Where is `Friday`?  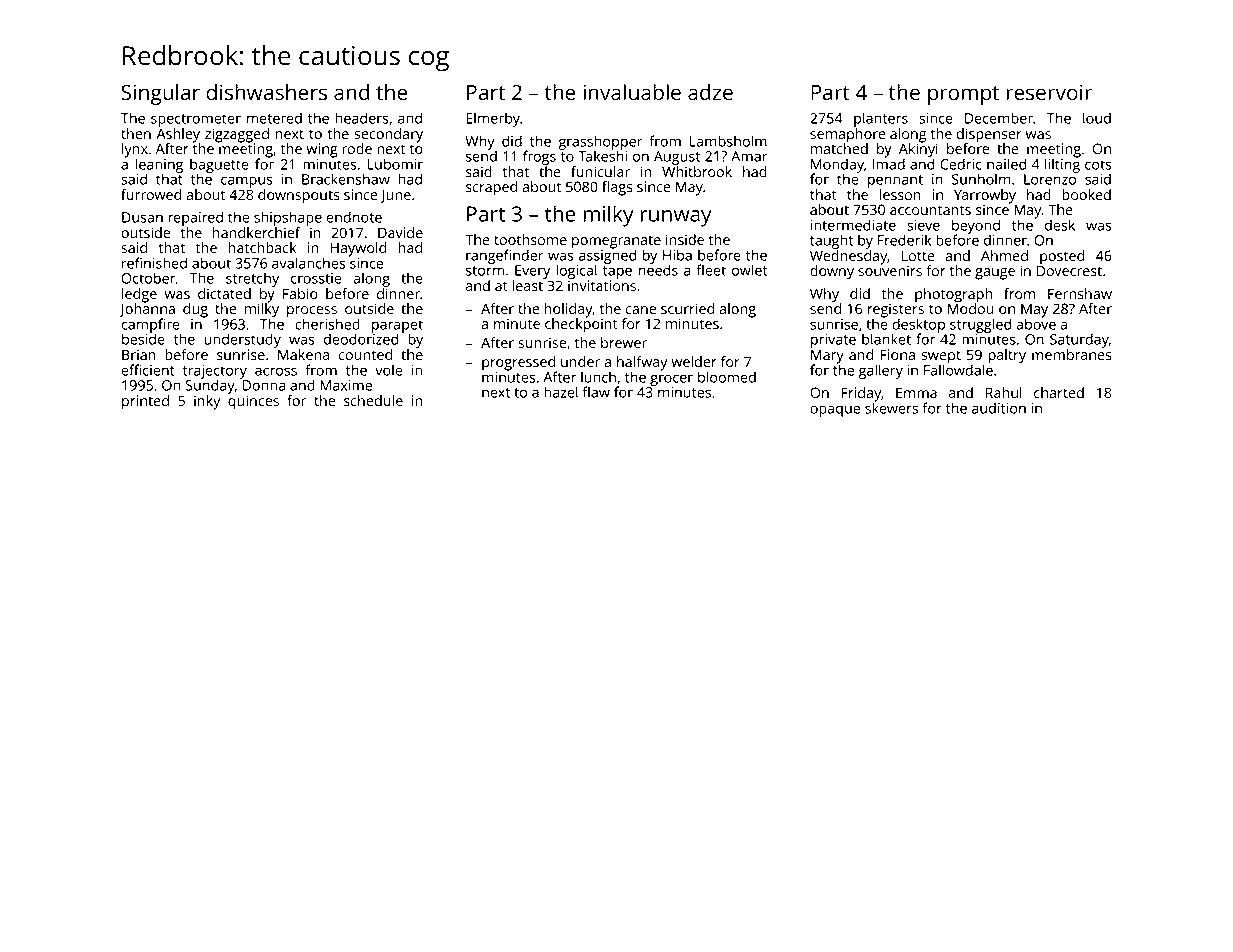
Friday is located at coordinates (861, 394).
